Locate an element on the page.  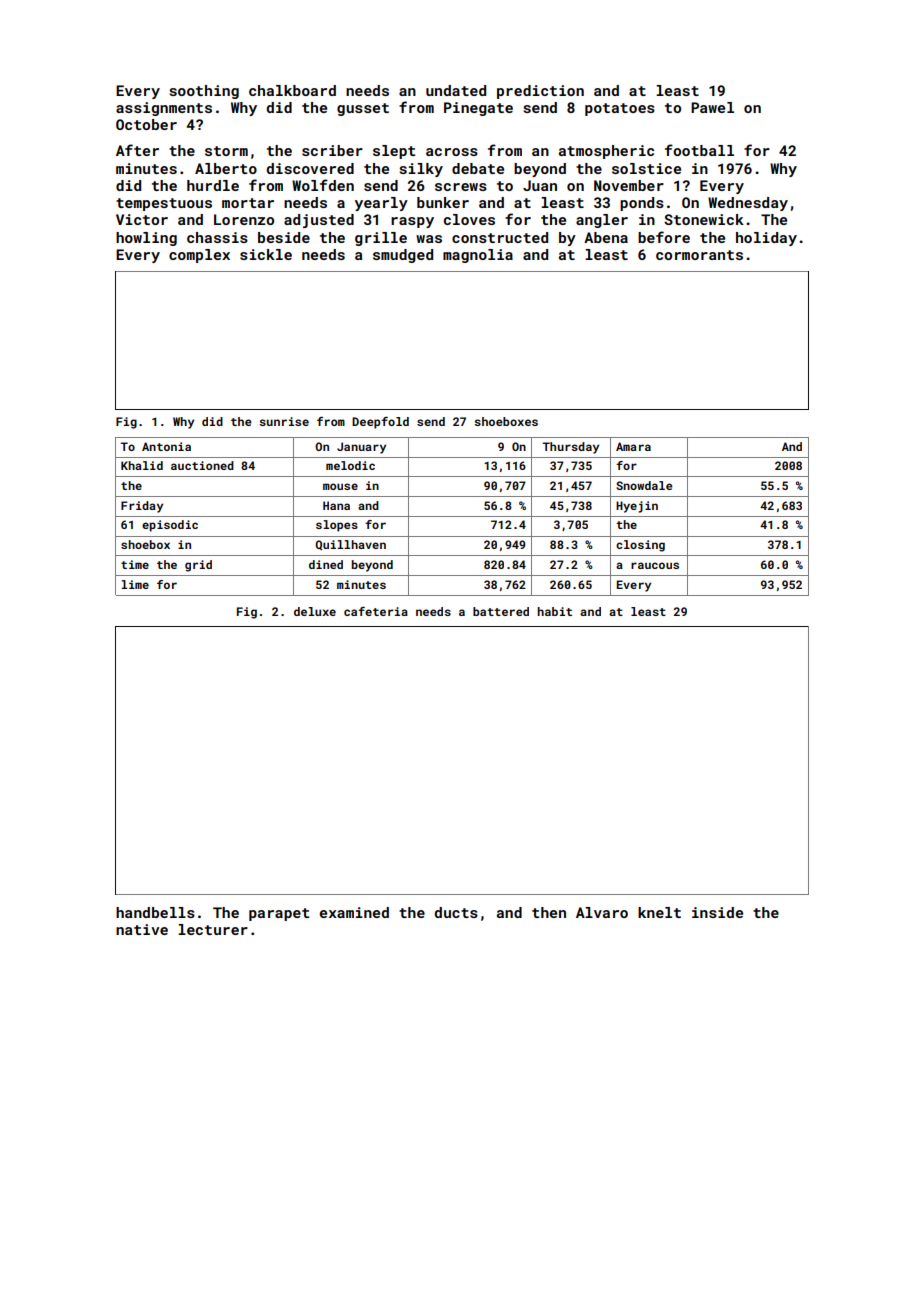
Pawel is located at coordinates (712, 107).
